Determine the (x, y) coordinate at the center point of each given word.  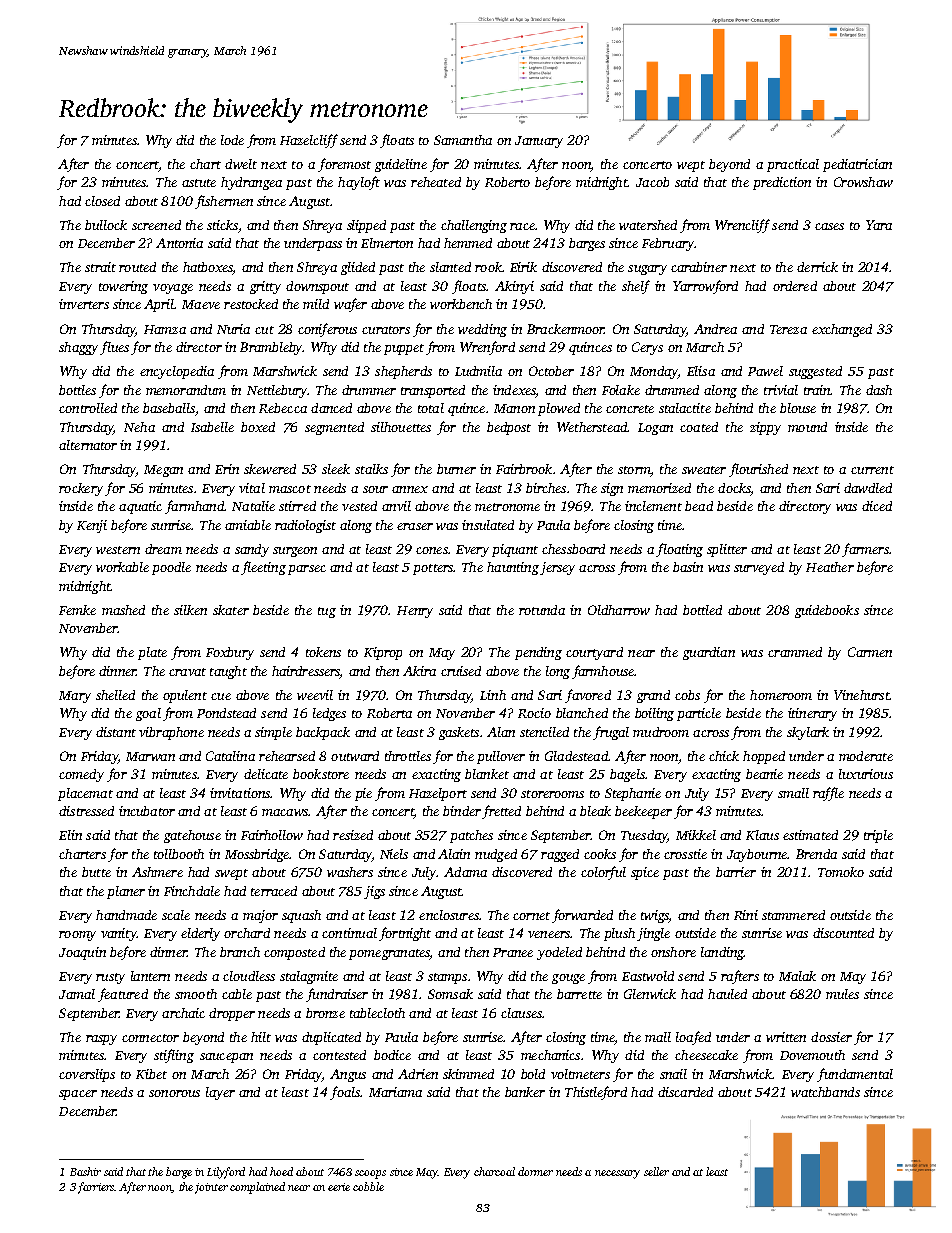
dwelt (241, 164)
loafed (693, 1038)
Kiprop (383, 653)
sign (612, 489)
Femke (77, 610)
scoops (370, 1174)
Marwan (150, 756)
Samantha (463, 140)
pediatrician (857, 165)
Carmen (870, 652)
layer (220, 1093)
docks (734, 488)
